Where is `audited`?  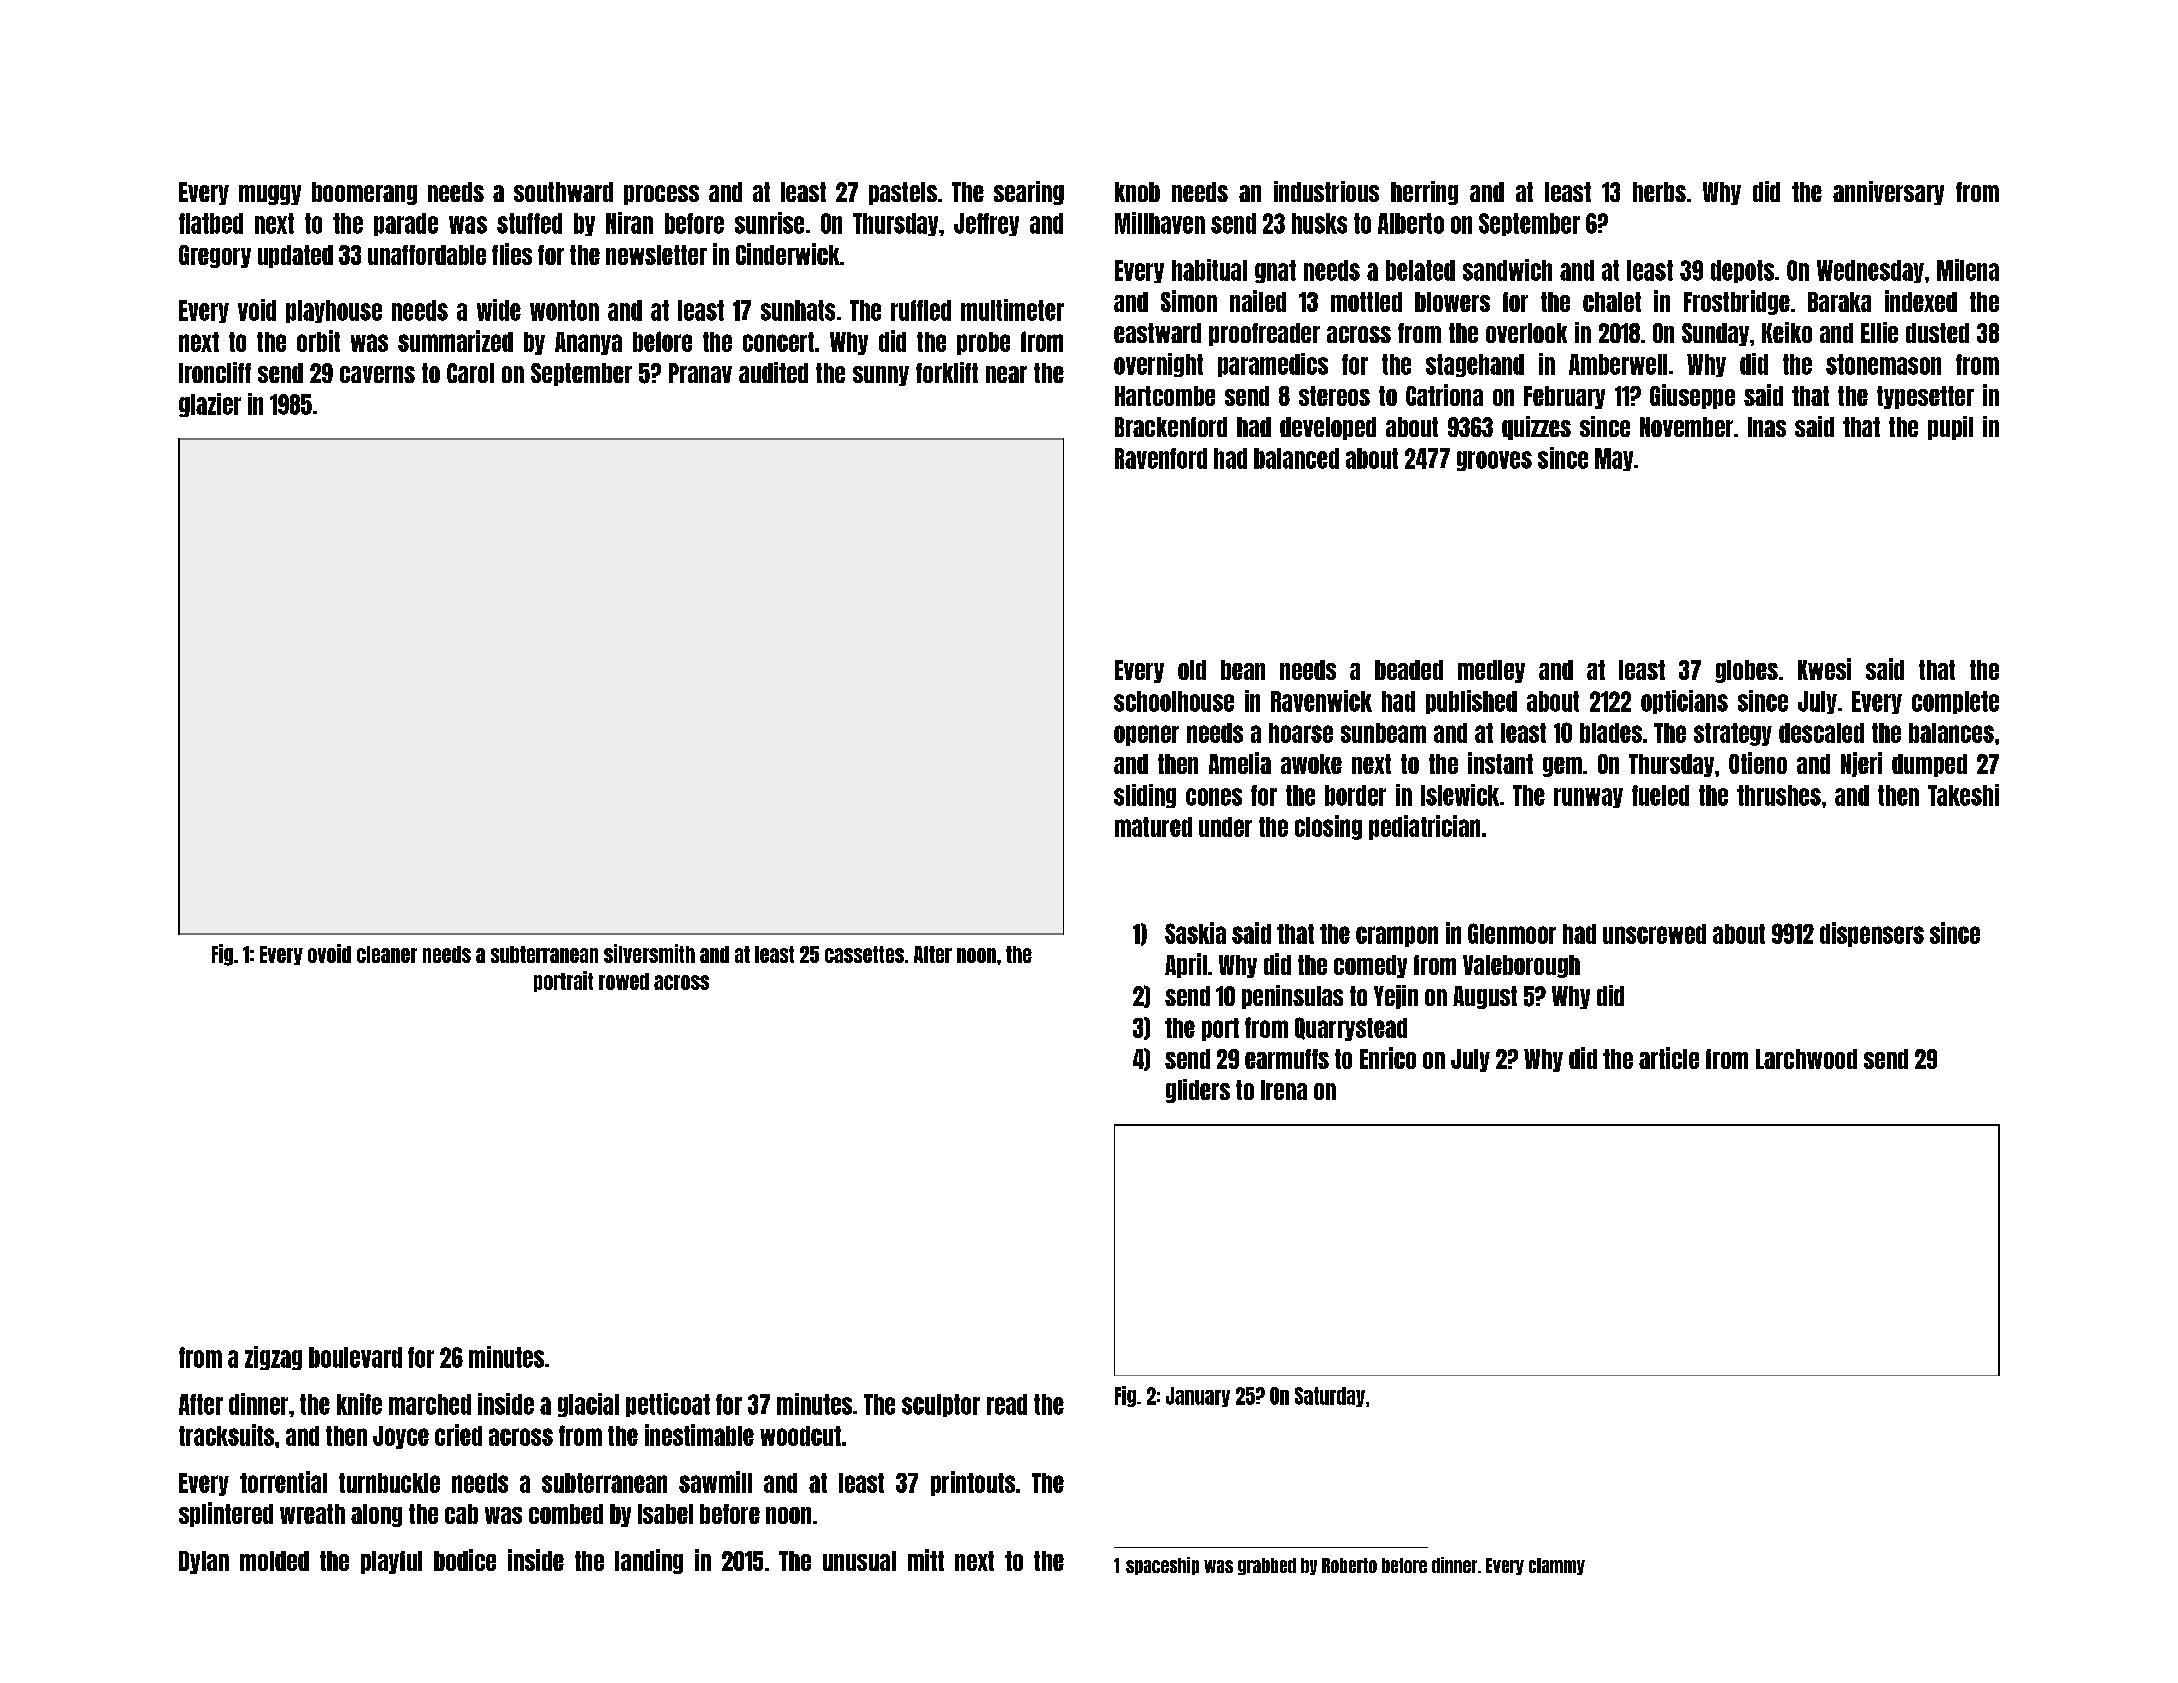
audited is located at coordinates (773, 372).
